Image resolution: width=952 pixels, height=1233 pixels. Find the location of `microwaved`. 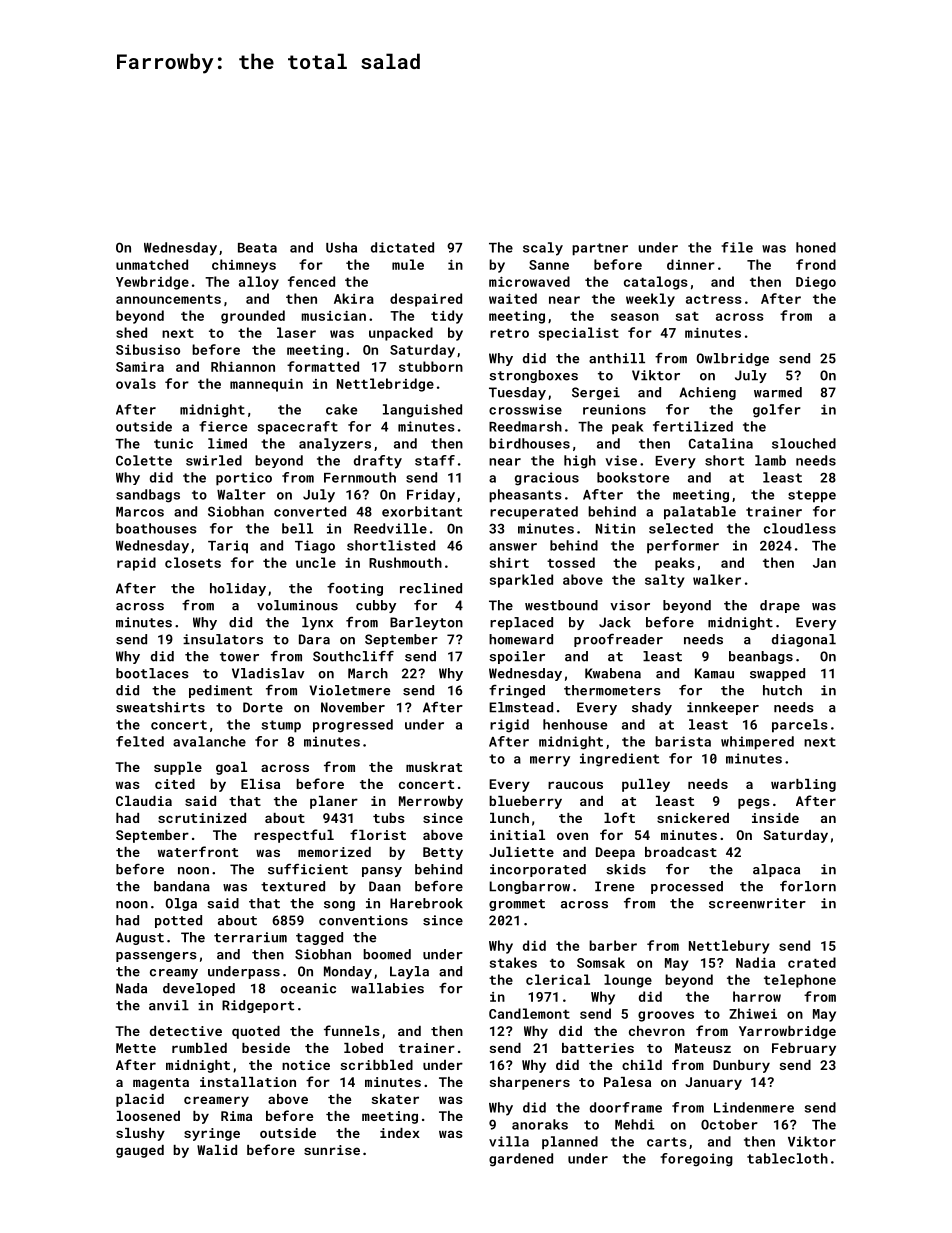

microwaved is located at coordinates (529, 281).
